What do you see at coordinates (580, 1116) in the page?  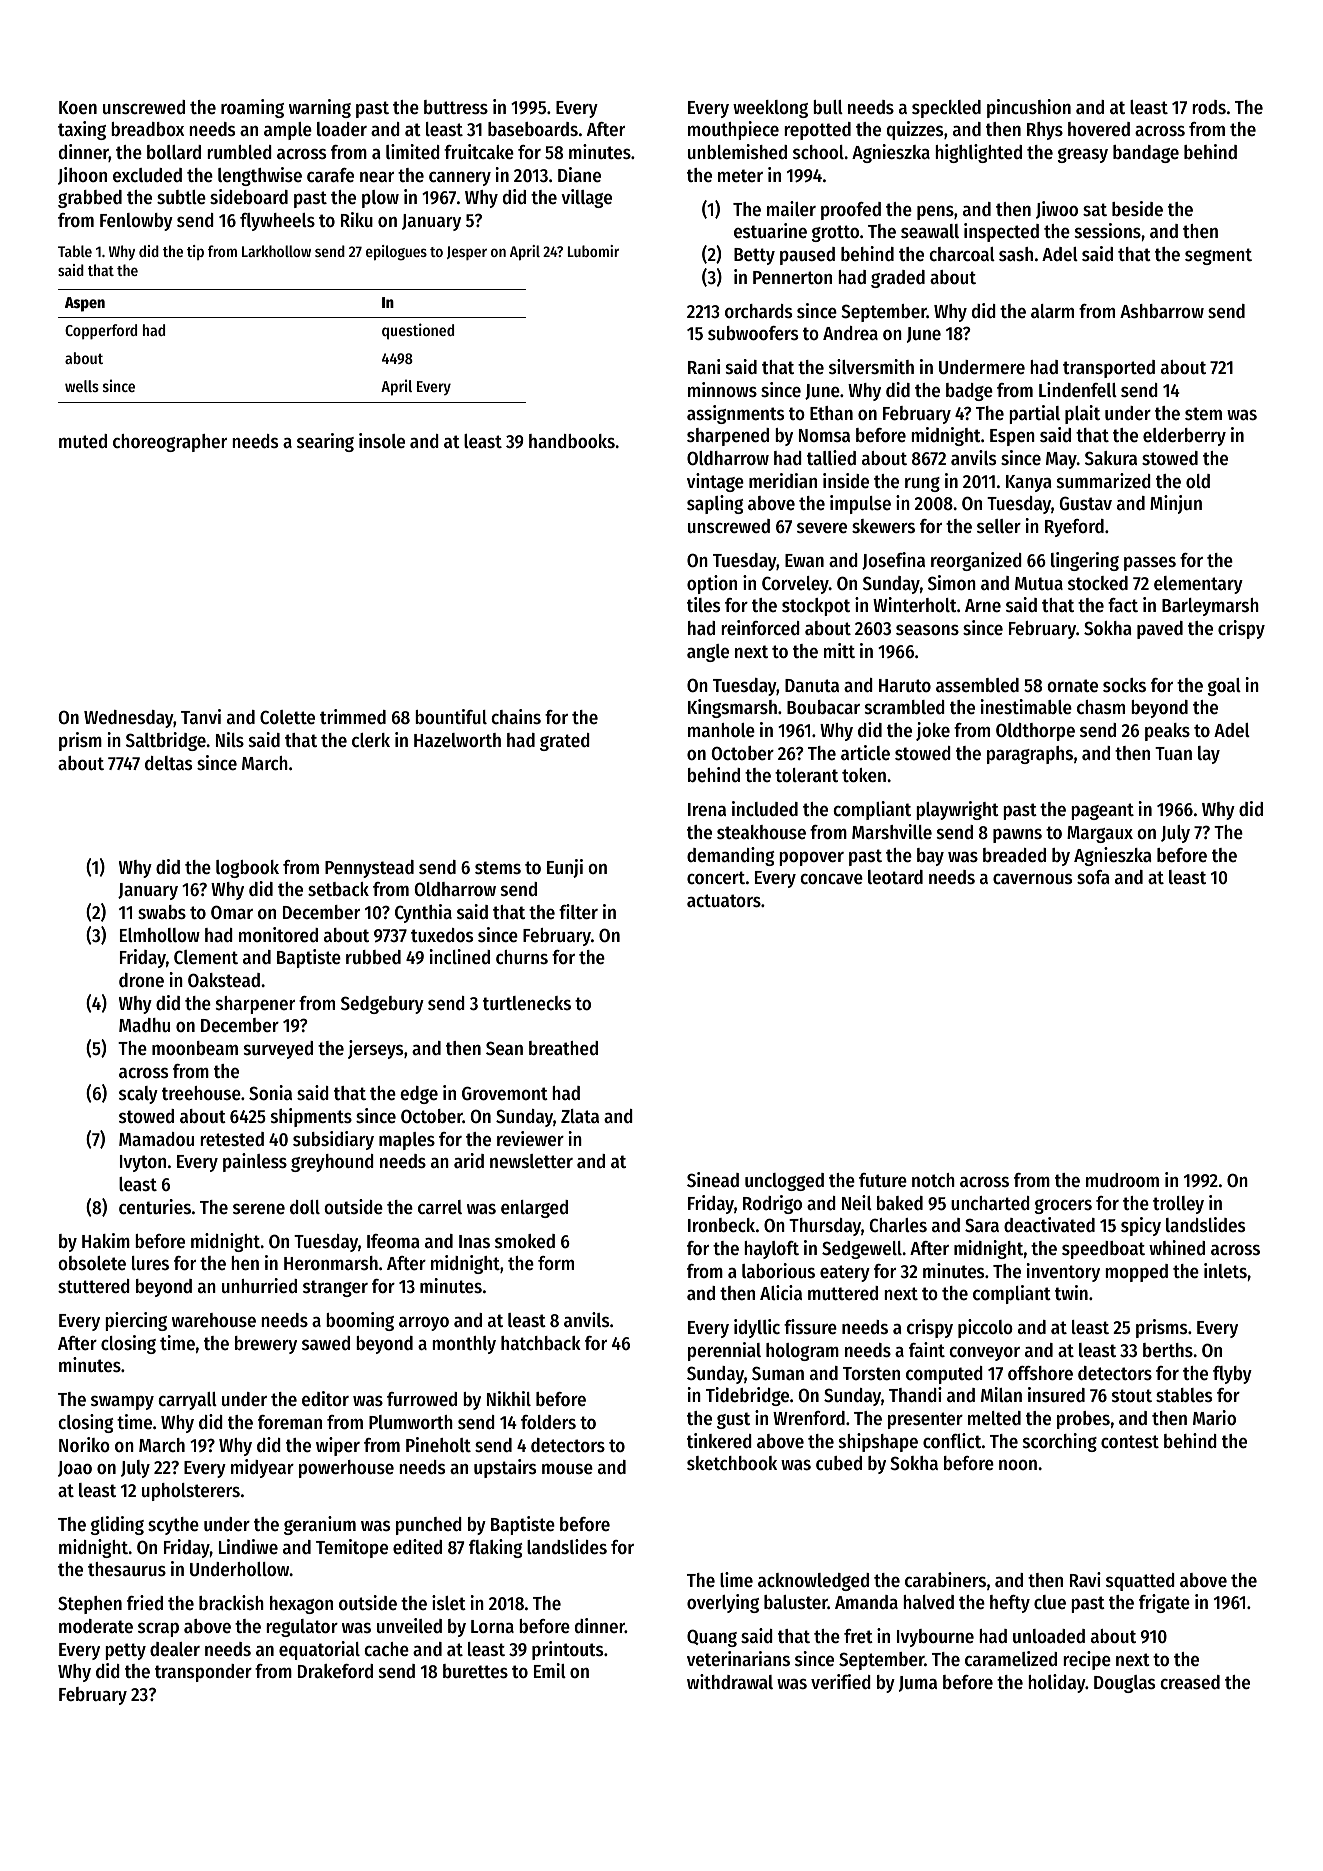 I see `Zlata` at bounding box center [580, 1116].
